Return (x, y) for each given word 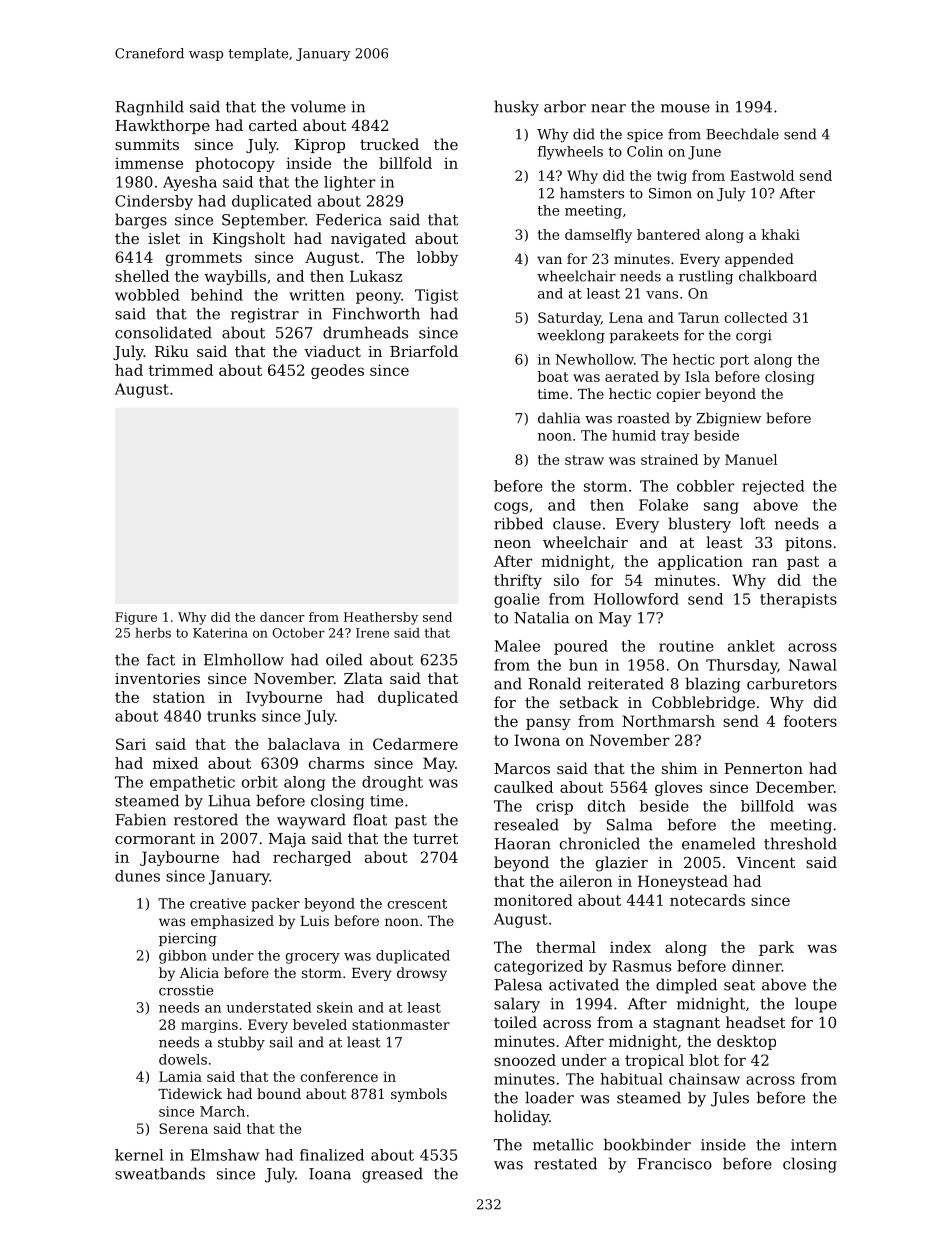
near (608, 108)
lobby (437, 258)
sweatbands (160, 1173)
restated (565, 1163)
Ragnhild (149, 108)
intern (814, 1145)
